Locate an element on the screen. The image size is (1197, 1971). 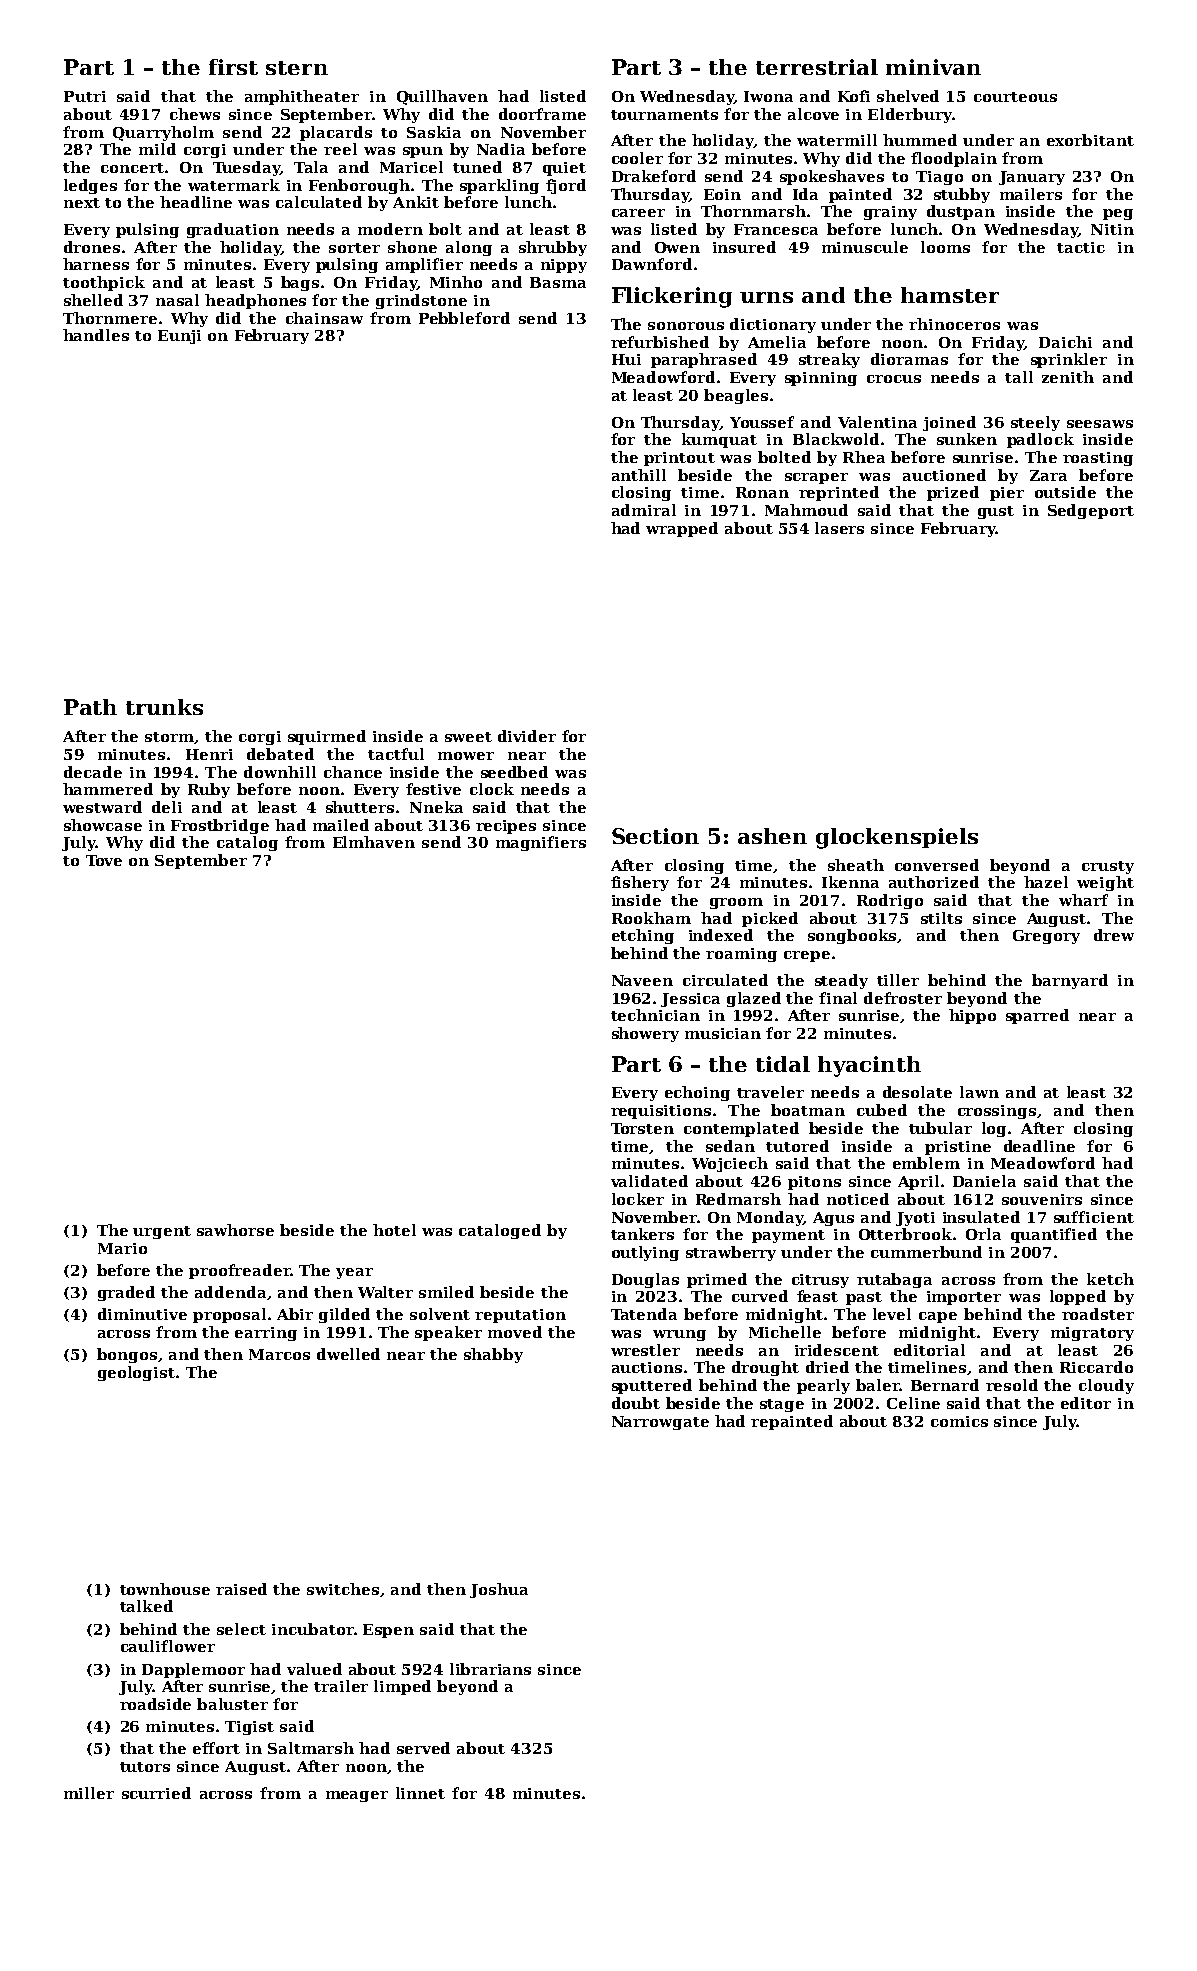
Frostbridge is located at coordinates (220, 826).
